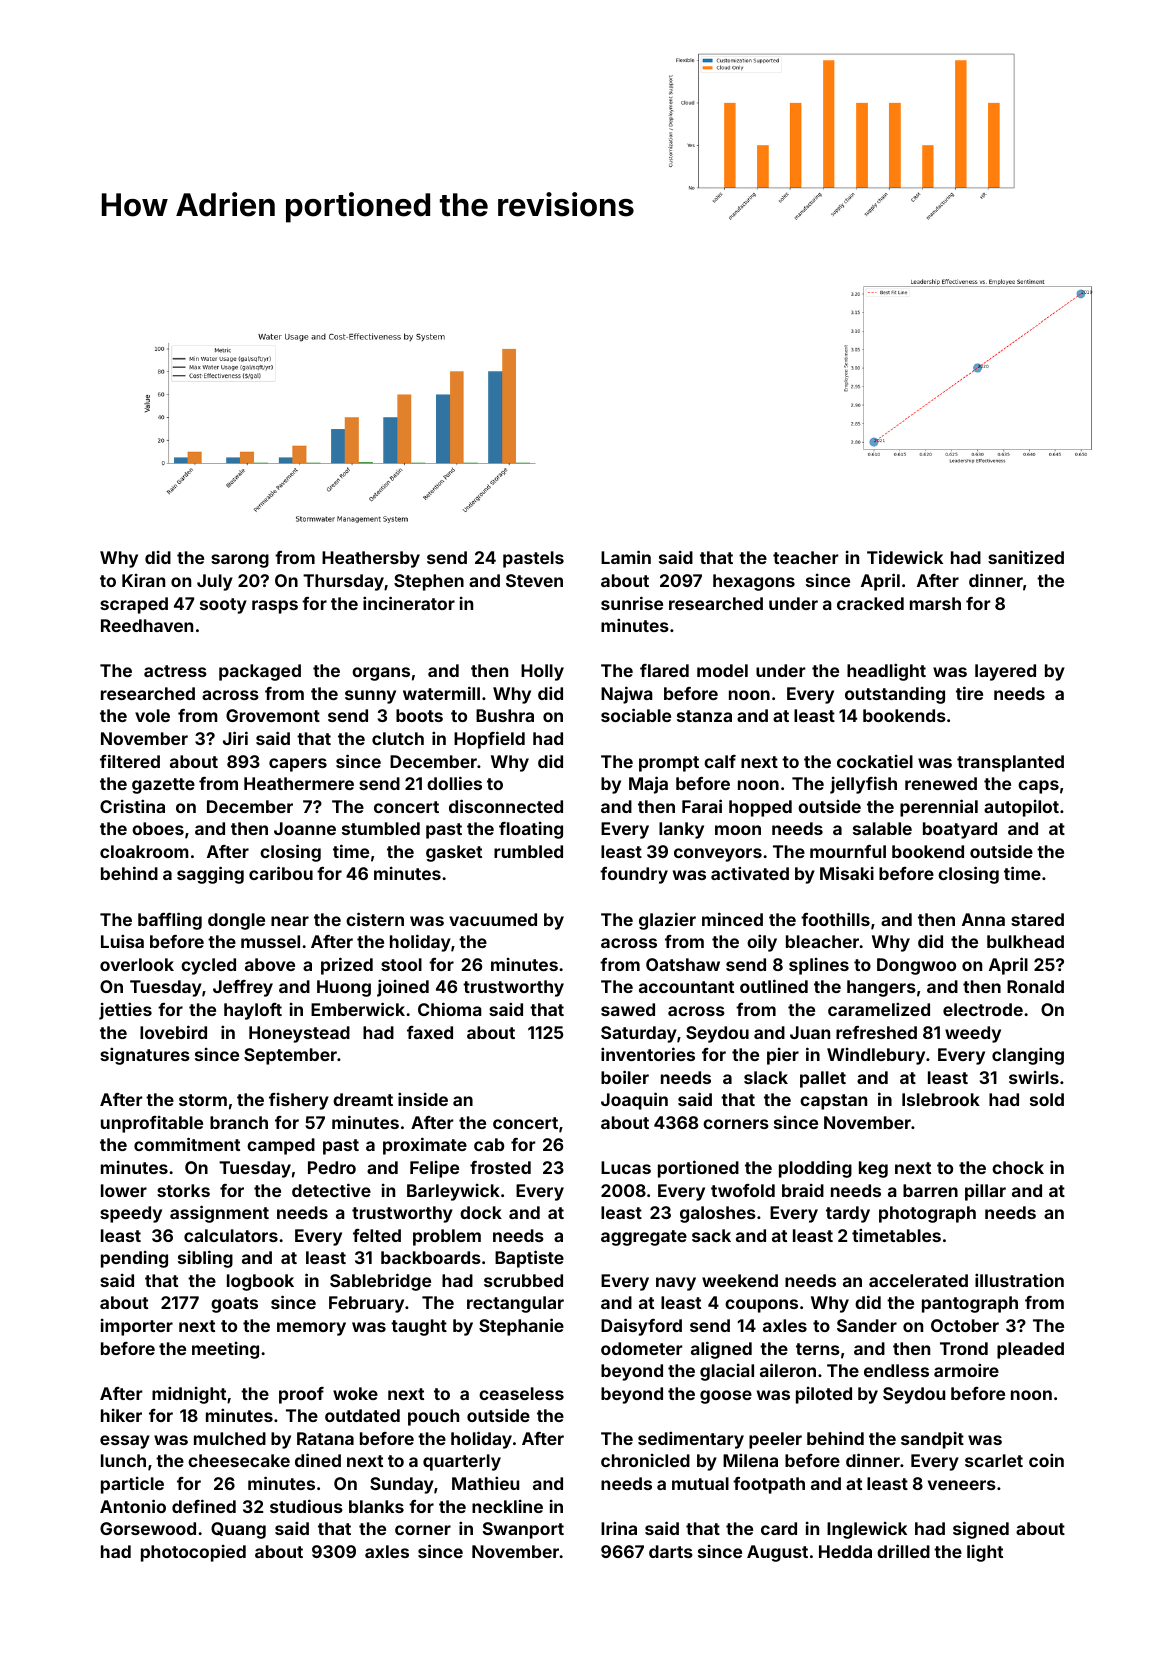 This document has width=1165, height=1654. What do you see at coordinates (433, 1417) in the document?
I see `pouch` at bounding box center [433, 1417].
